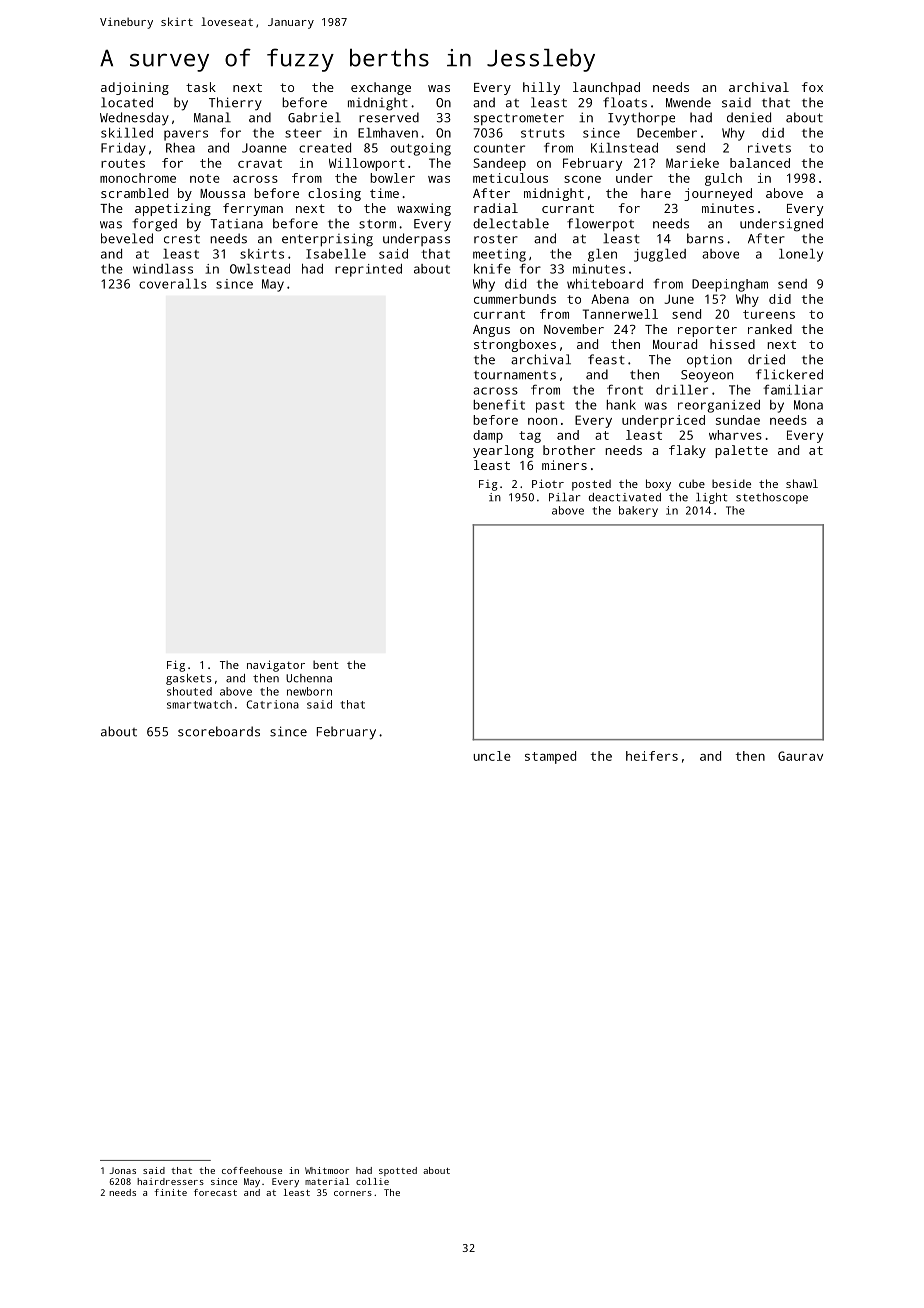 This screenshot has height=1308, width=924. What do you see at coordinates (548, 483) in the screenshot?
I see `Piotr` at bounding box center [548, 483].
